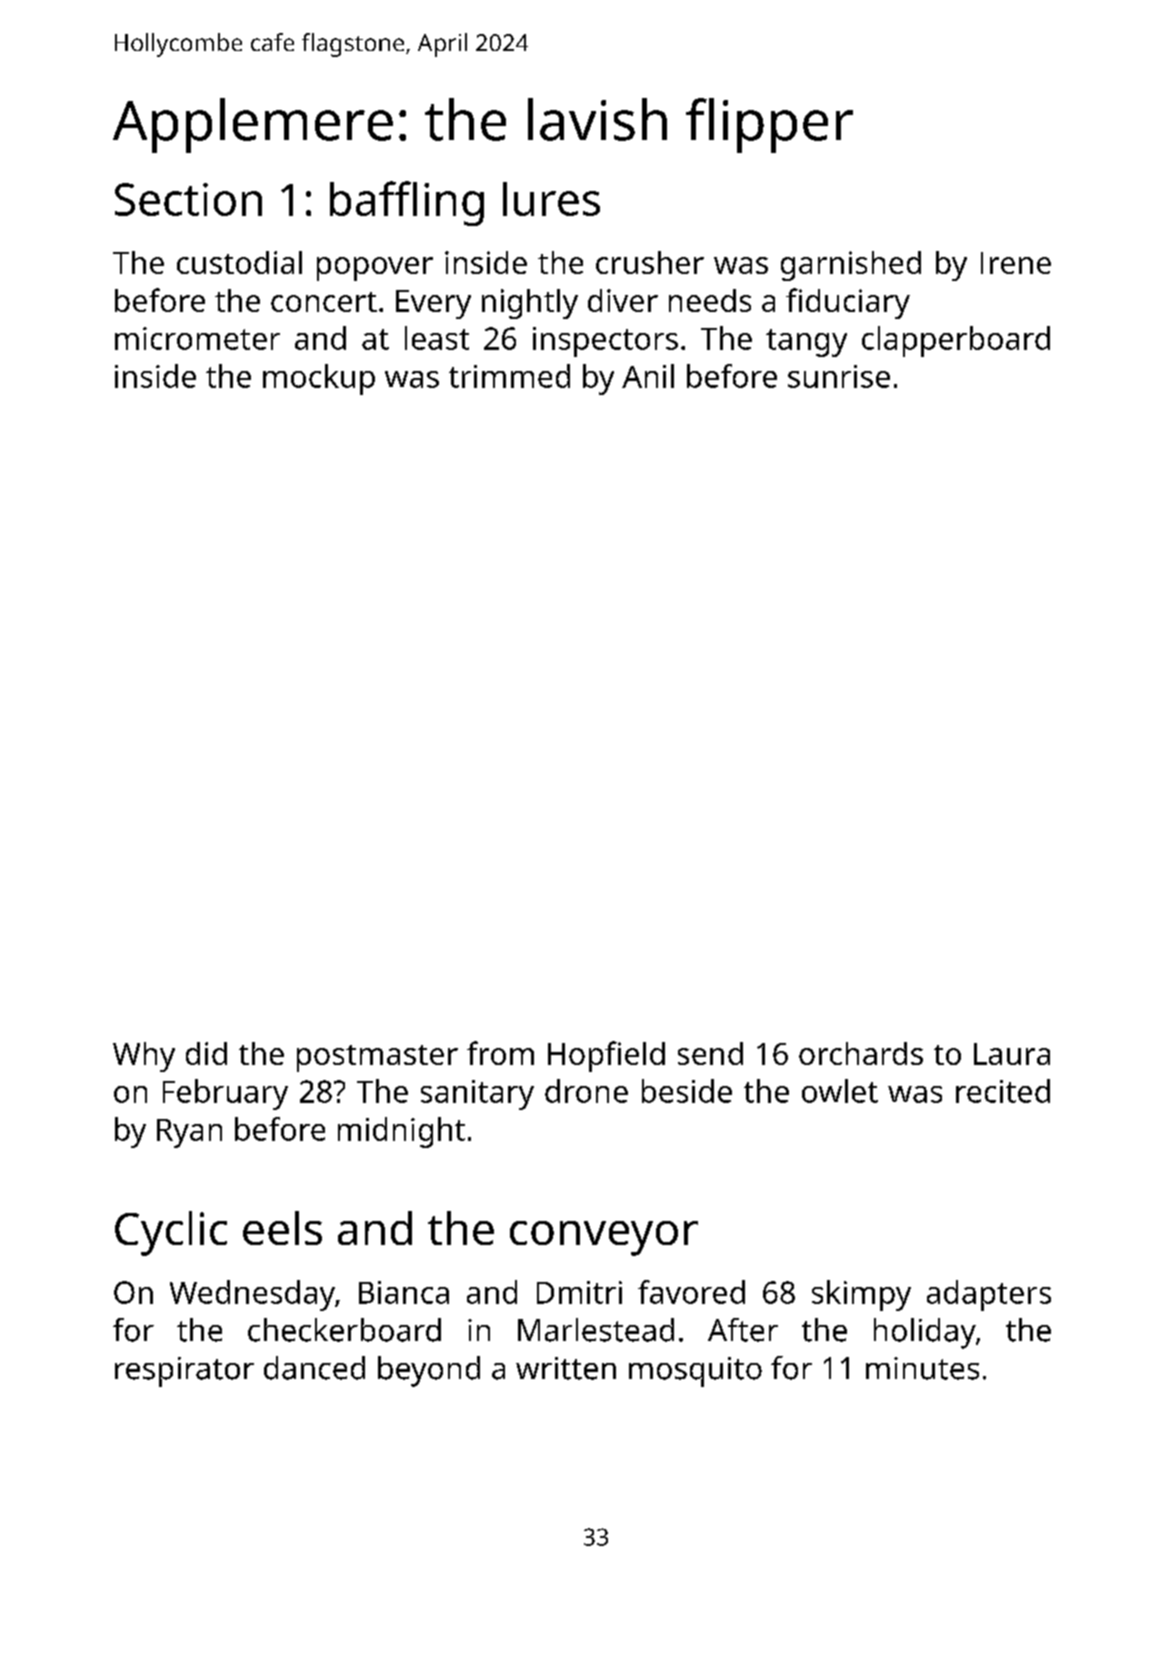 The height and width of the screenshot is (1654, 1165). I want to click on lures, so click(551, 199).
